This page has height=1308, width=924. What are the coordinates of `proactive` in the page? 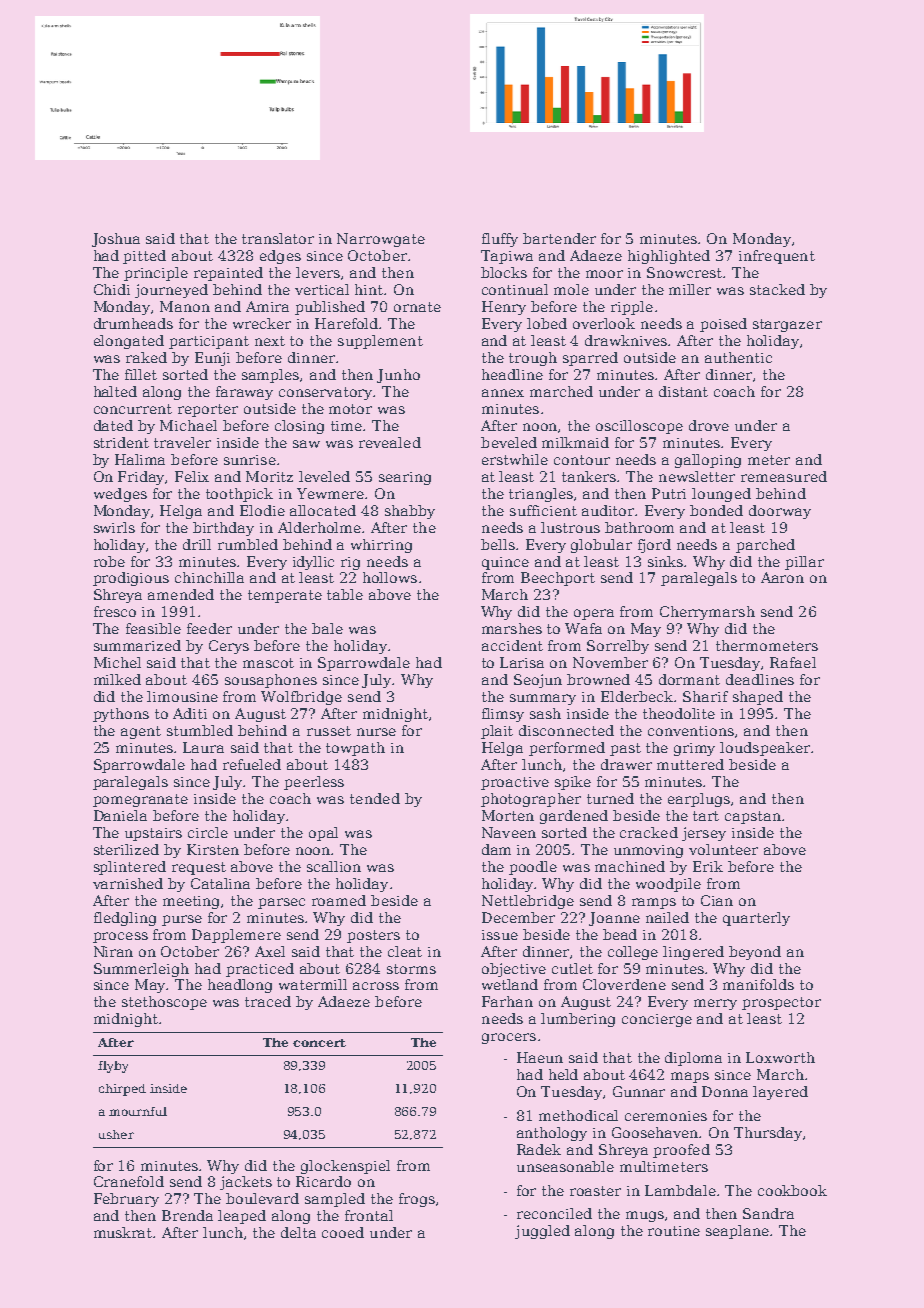 It's located at (515, 783).
